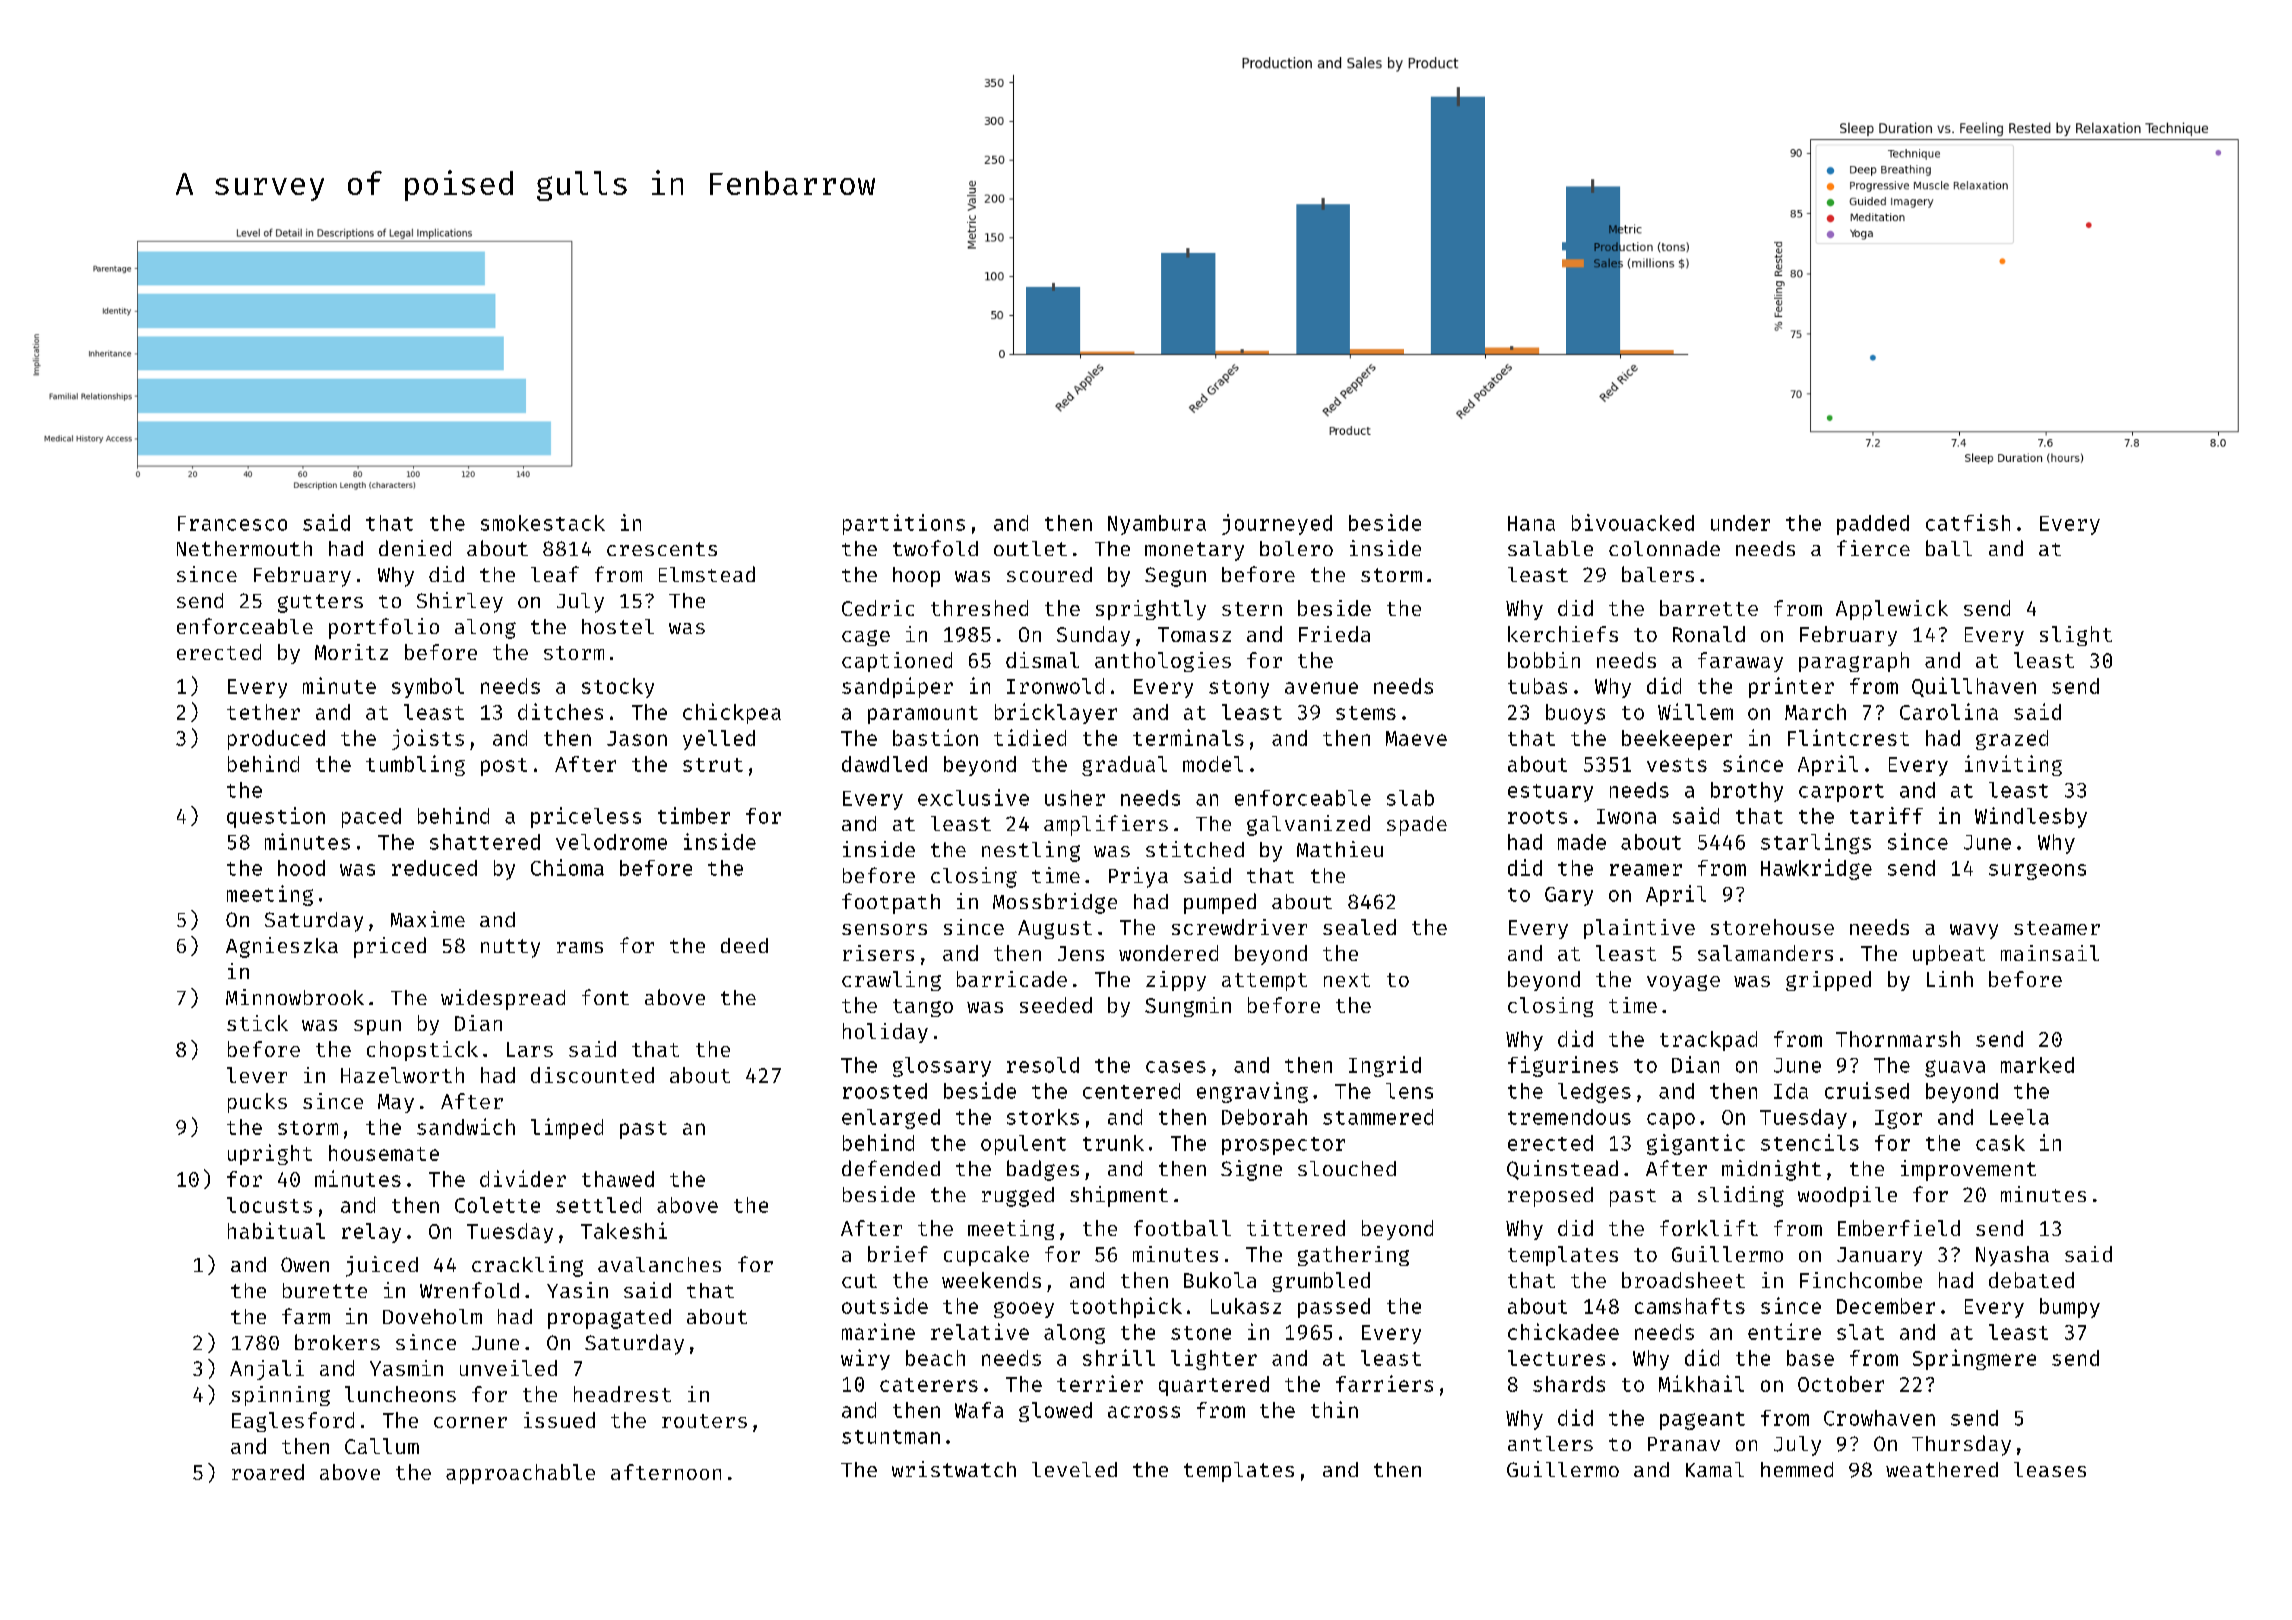 This page has height=1620, width=2292. Describe the element at coordinates (1550, 548) in the page. I see `salable` at that location.
